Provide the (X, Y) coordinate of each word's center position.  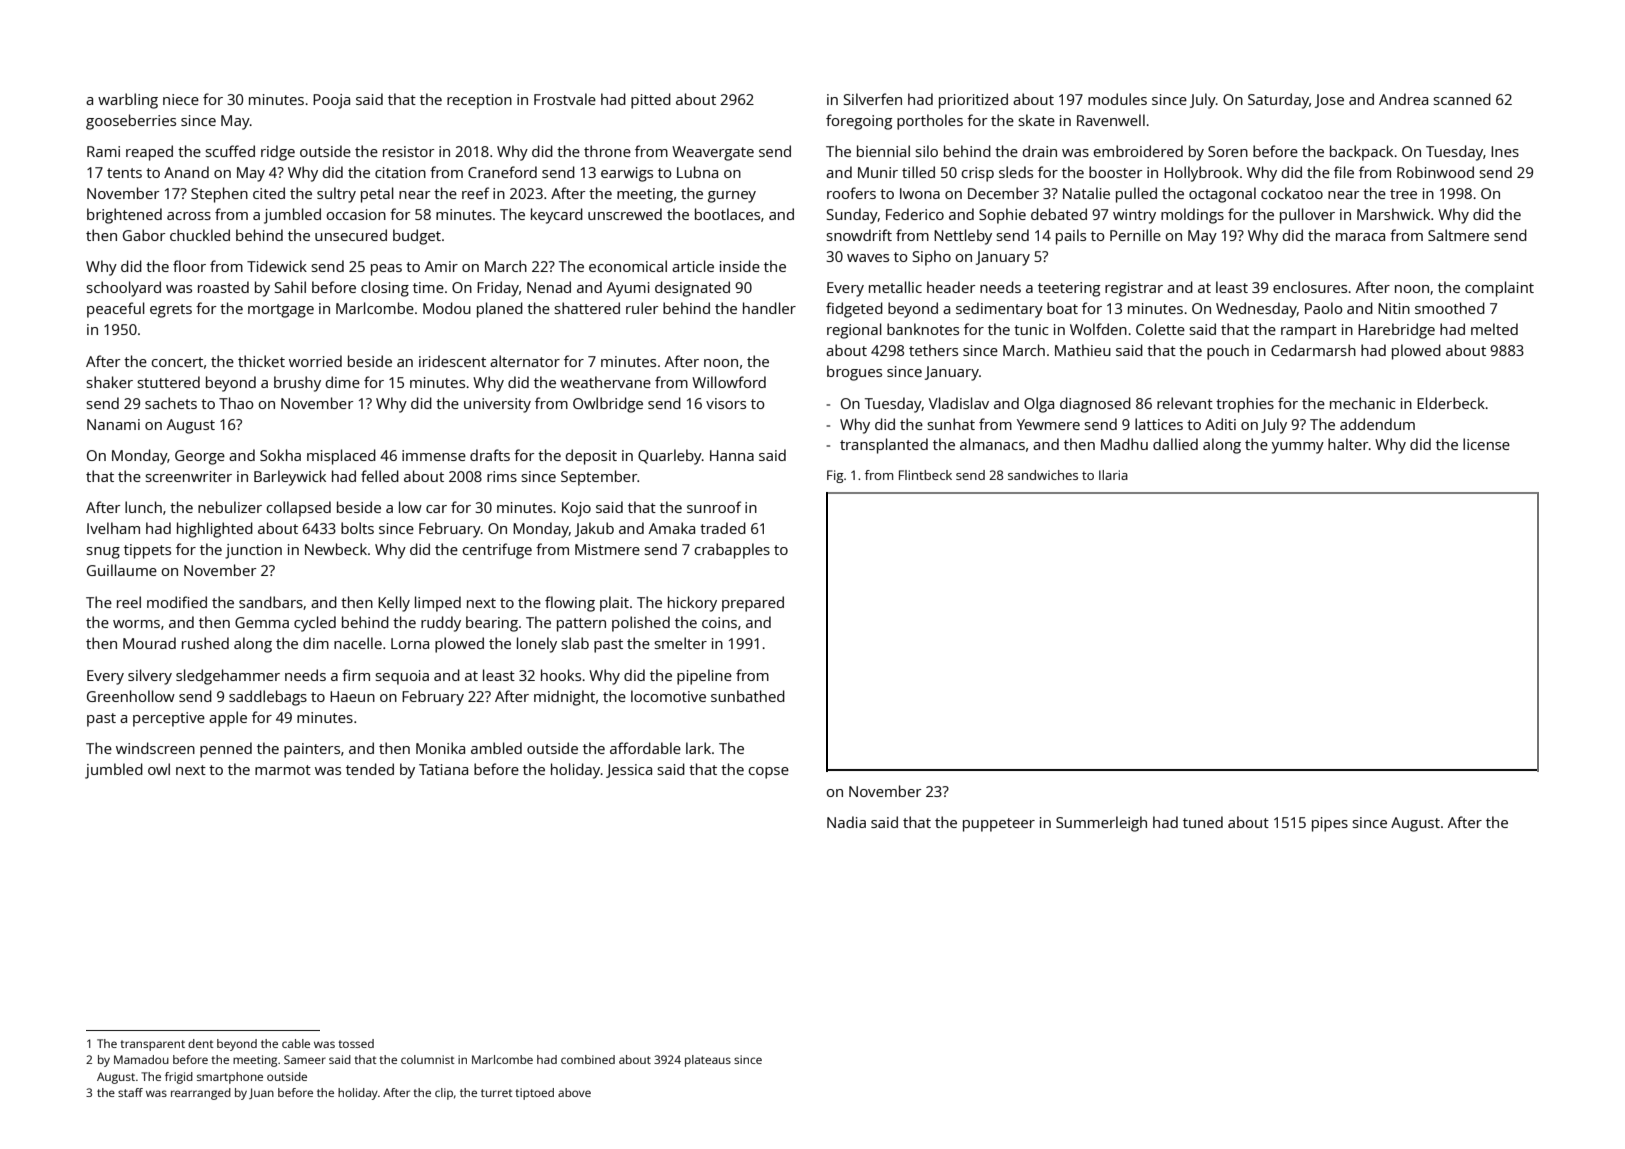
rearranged (201, 1094)
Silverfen (873, 99)
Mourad (149, 643)
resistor (409, 151)
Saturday (1278, 101)
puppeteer (999, 825)
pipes (1330, 824)
